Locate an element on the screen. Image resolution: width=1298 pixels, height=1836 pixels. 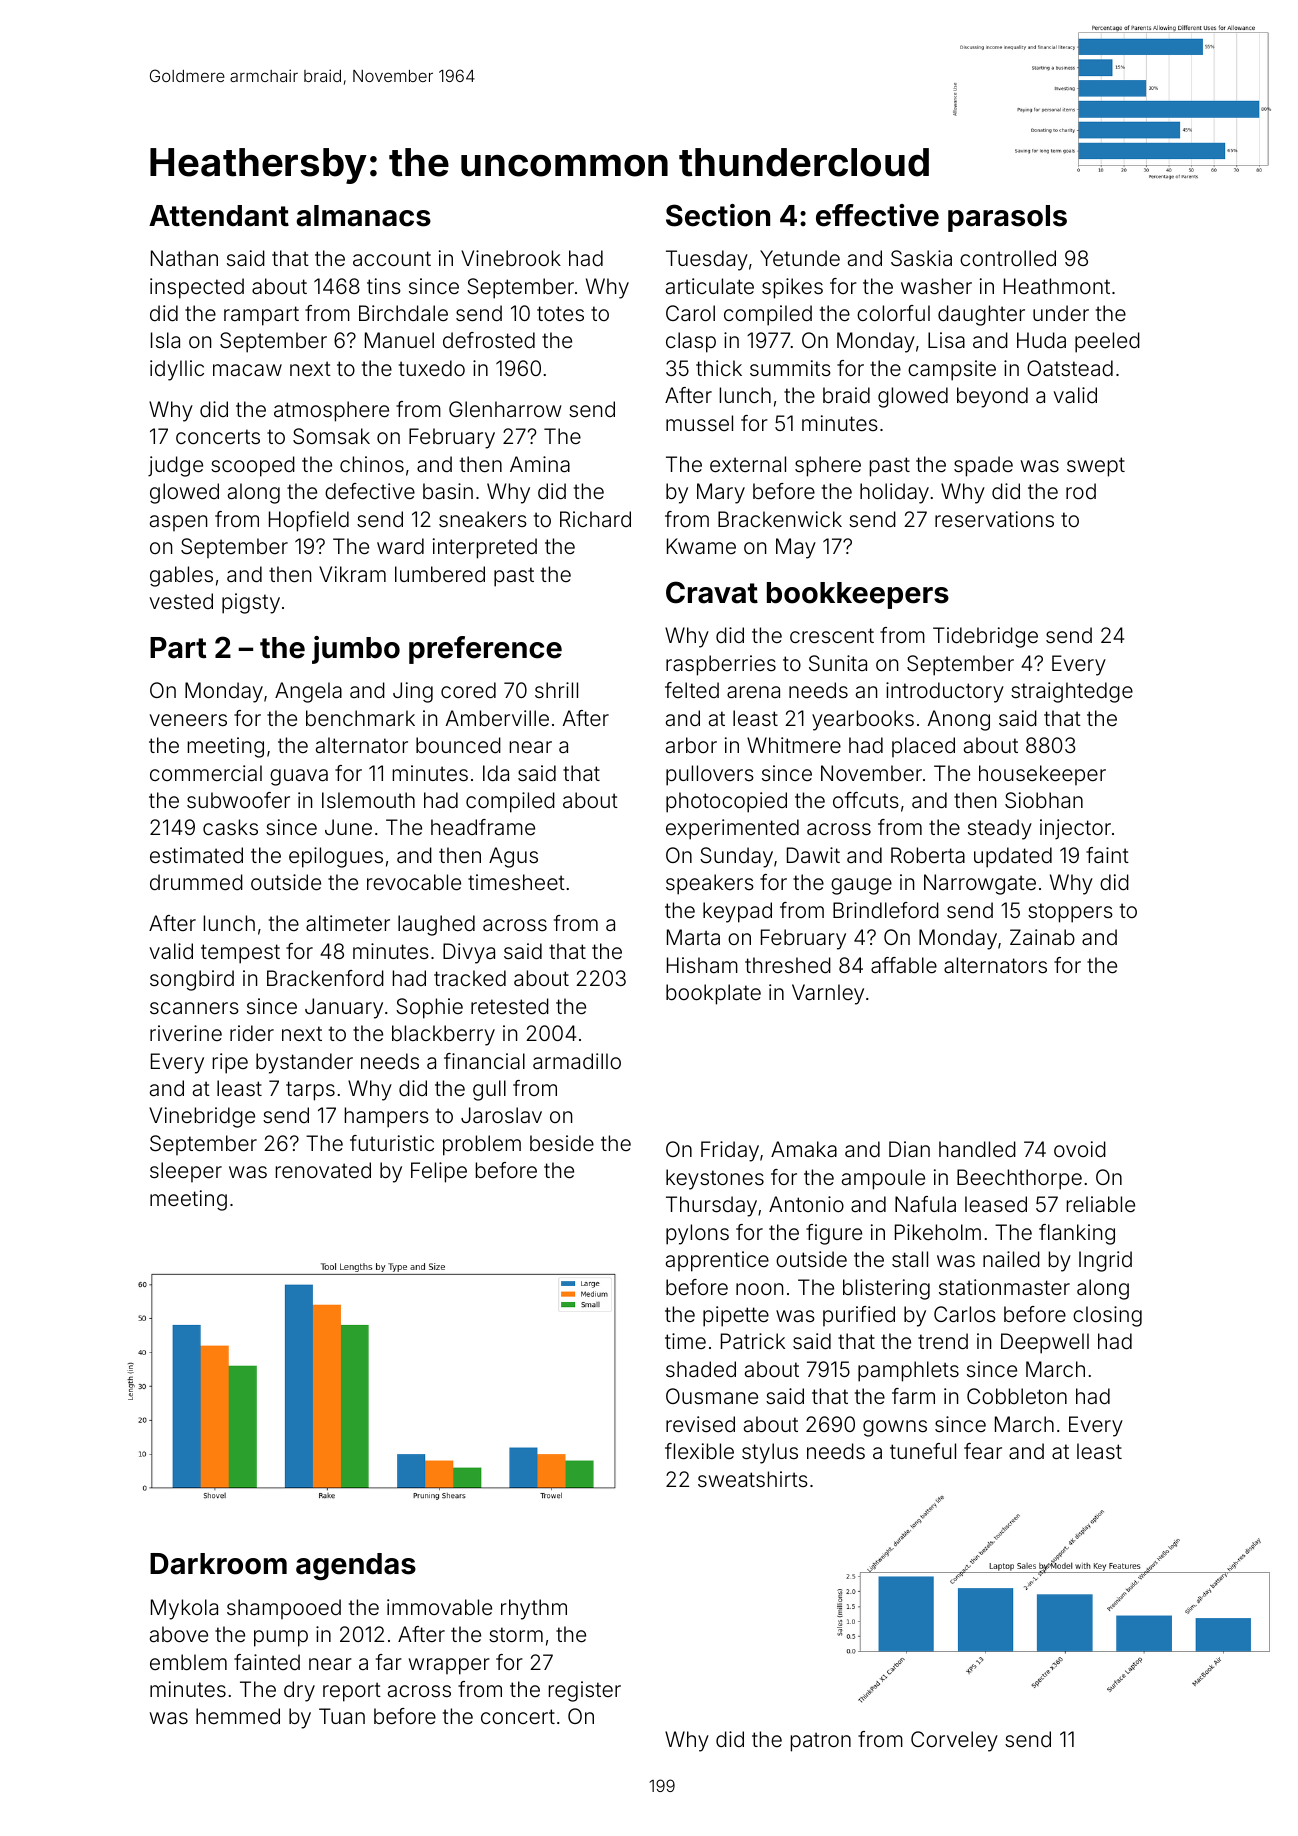
almanacs is located at coordinates (363, 216).
